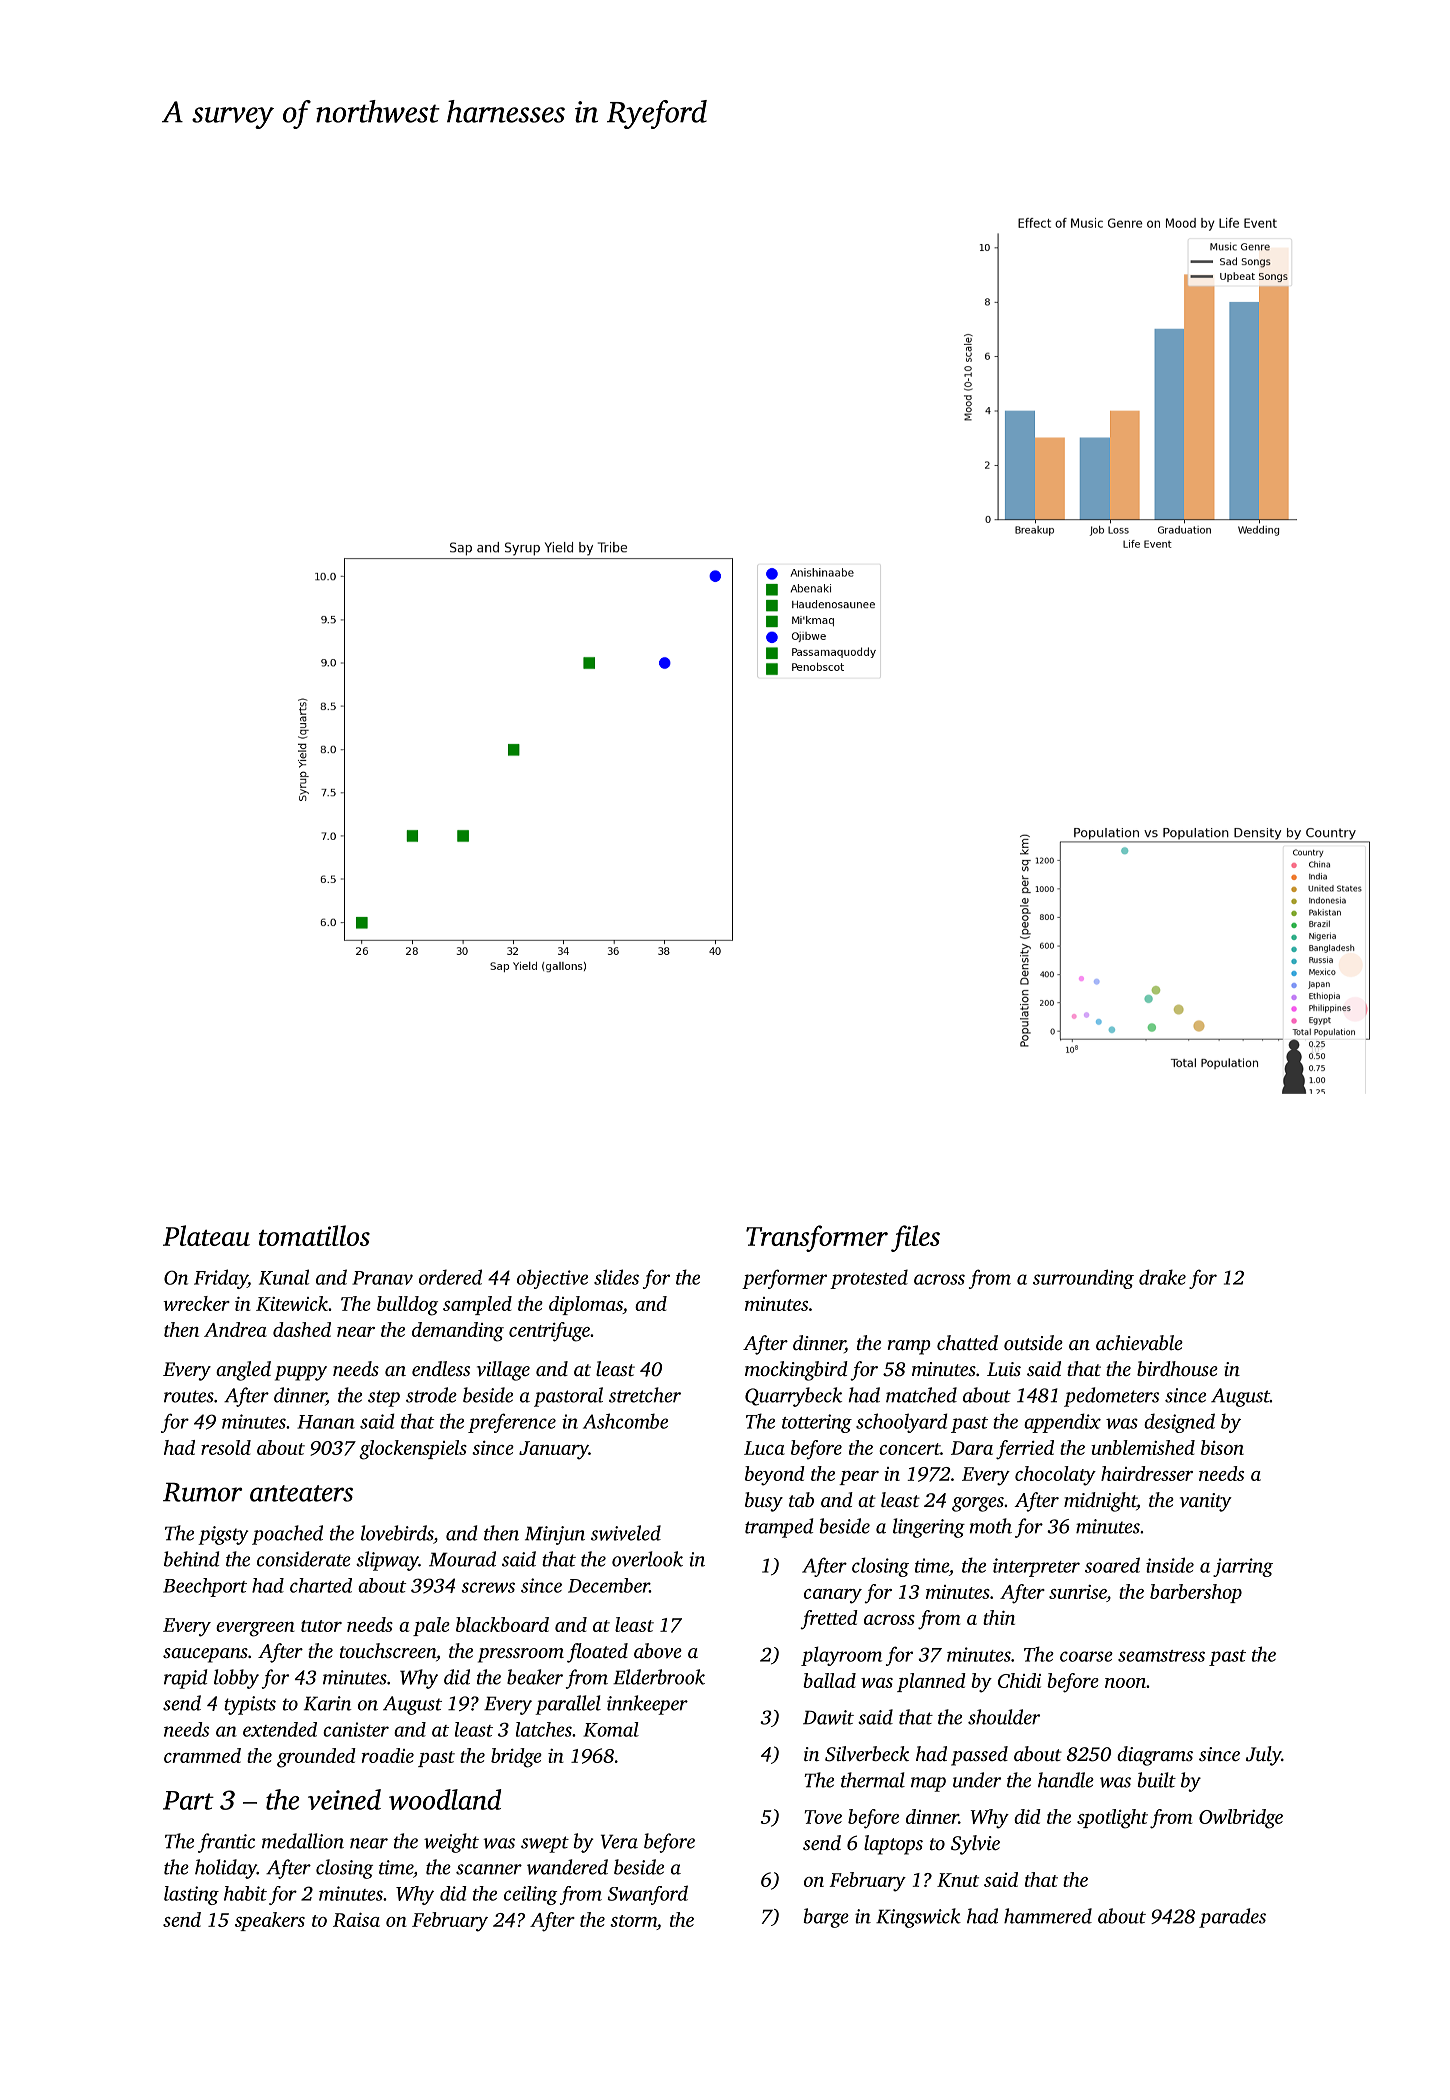 The image size is (1450, 2100). What do you see at coordinates (915, 1238) in the image?
I see `files` at bounding box center [915, 1238].
